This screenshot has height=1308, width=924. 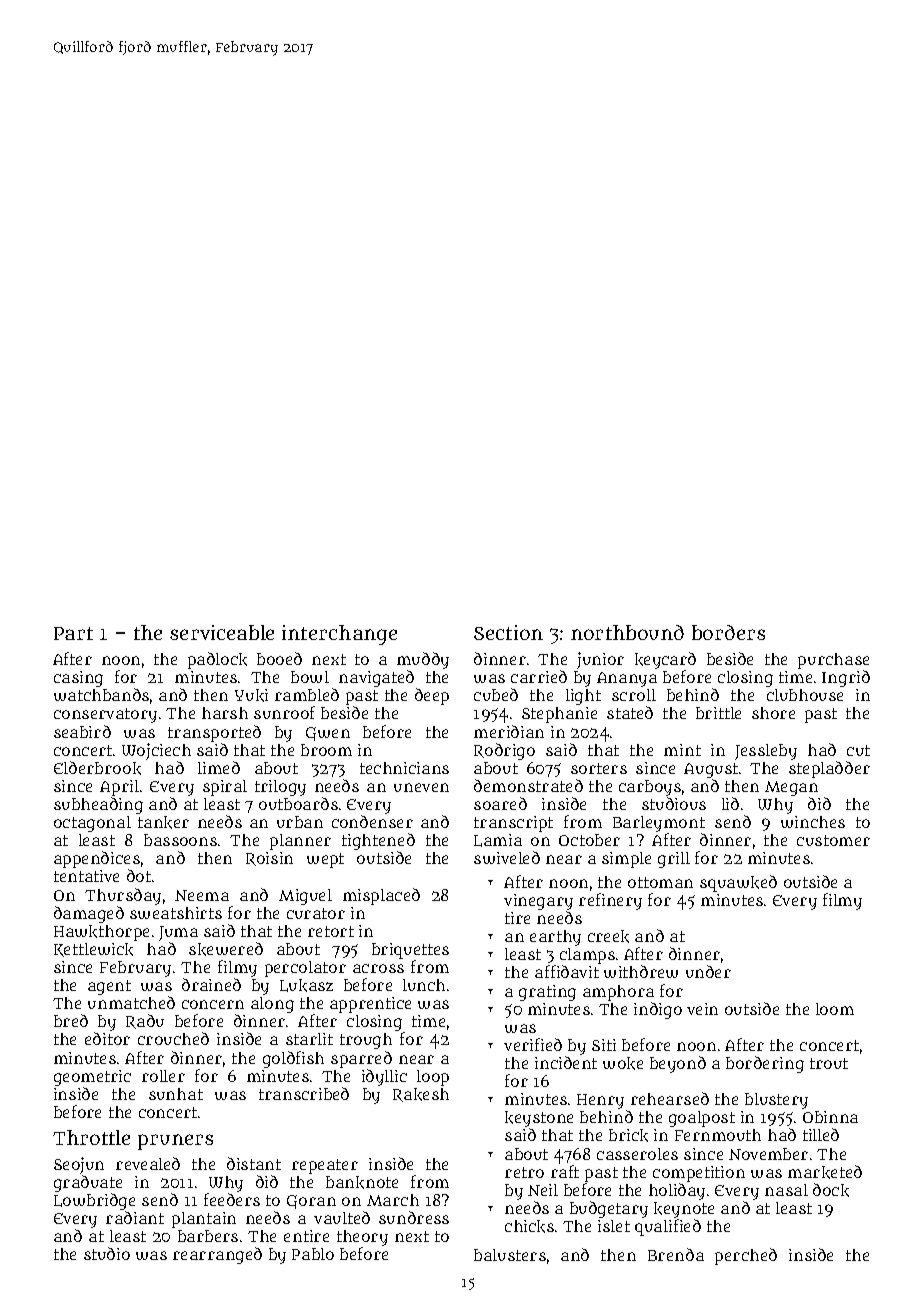 What do you see at coordinates (217, 1255) in the screenshot?
I see `rearranged` at bounding box center [217, 1255].
